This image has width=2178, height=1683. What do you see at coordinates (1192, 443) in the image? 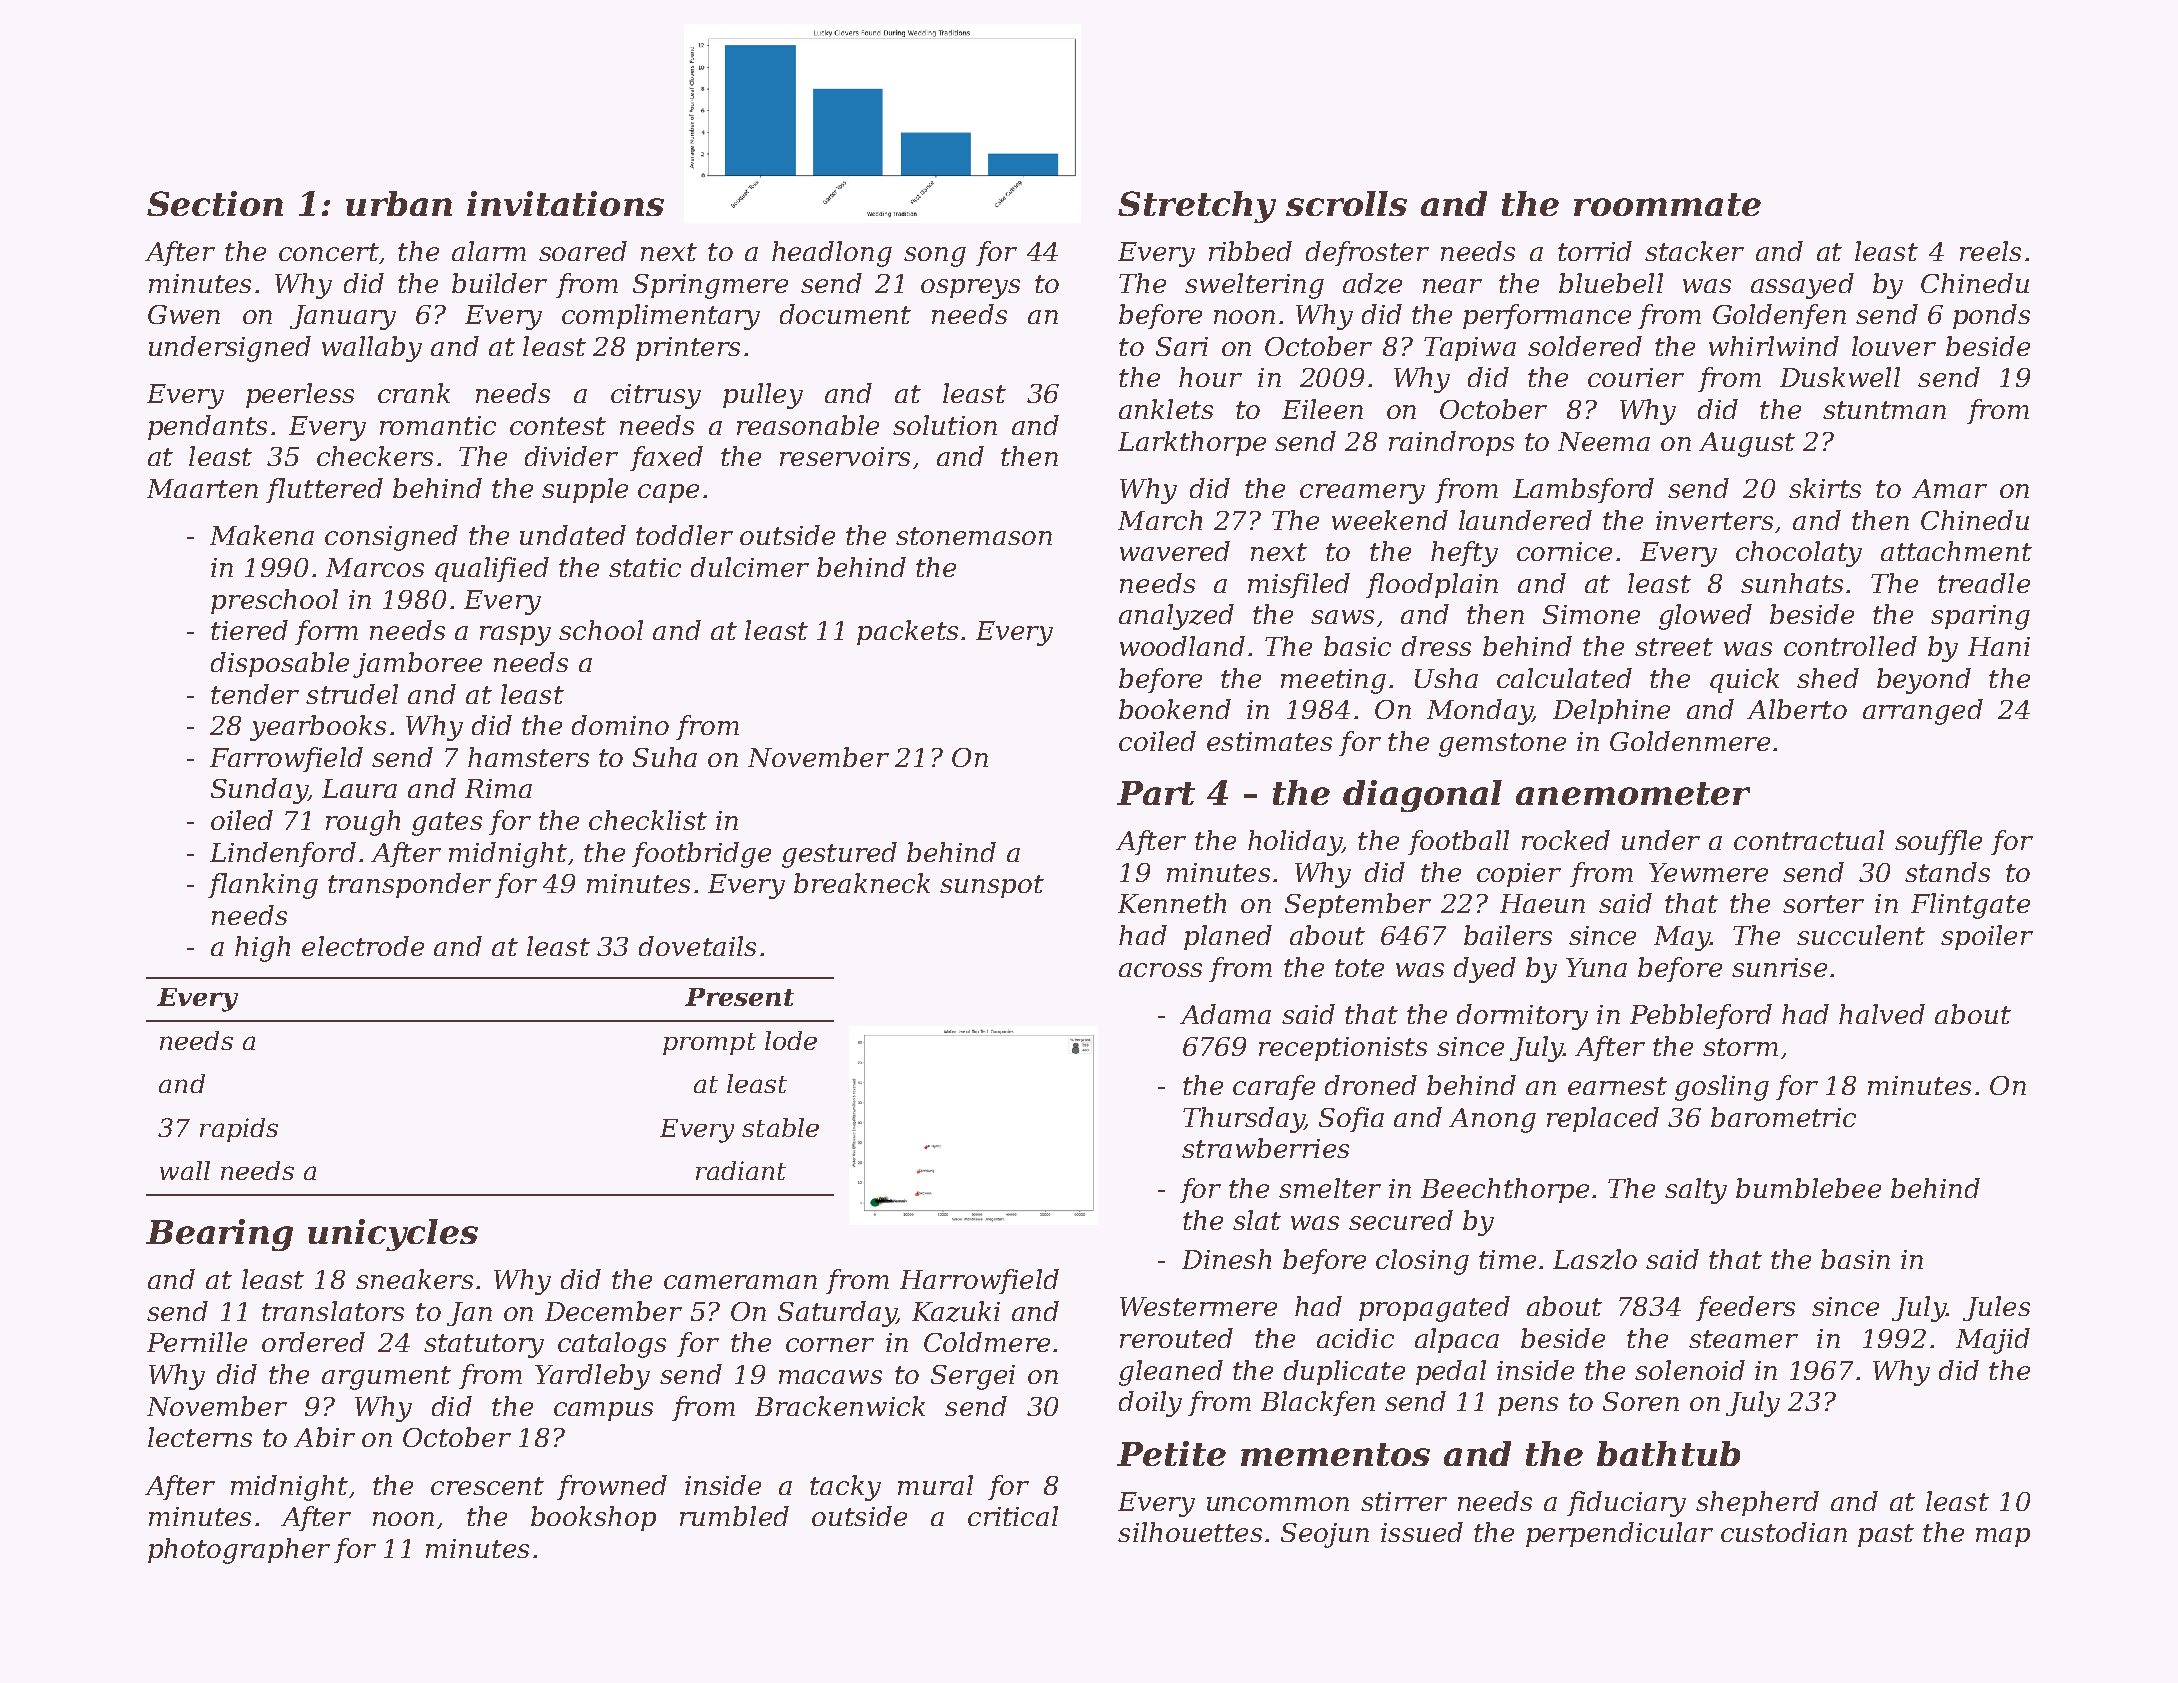
I see `Larkthorpe` at bounding box center [1192, 443].
